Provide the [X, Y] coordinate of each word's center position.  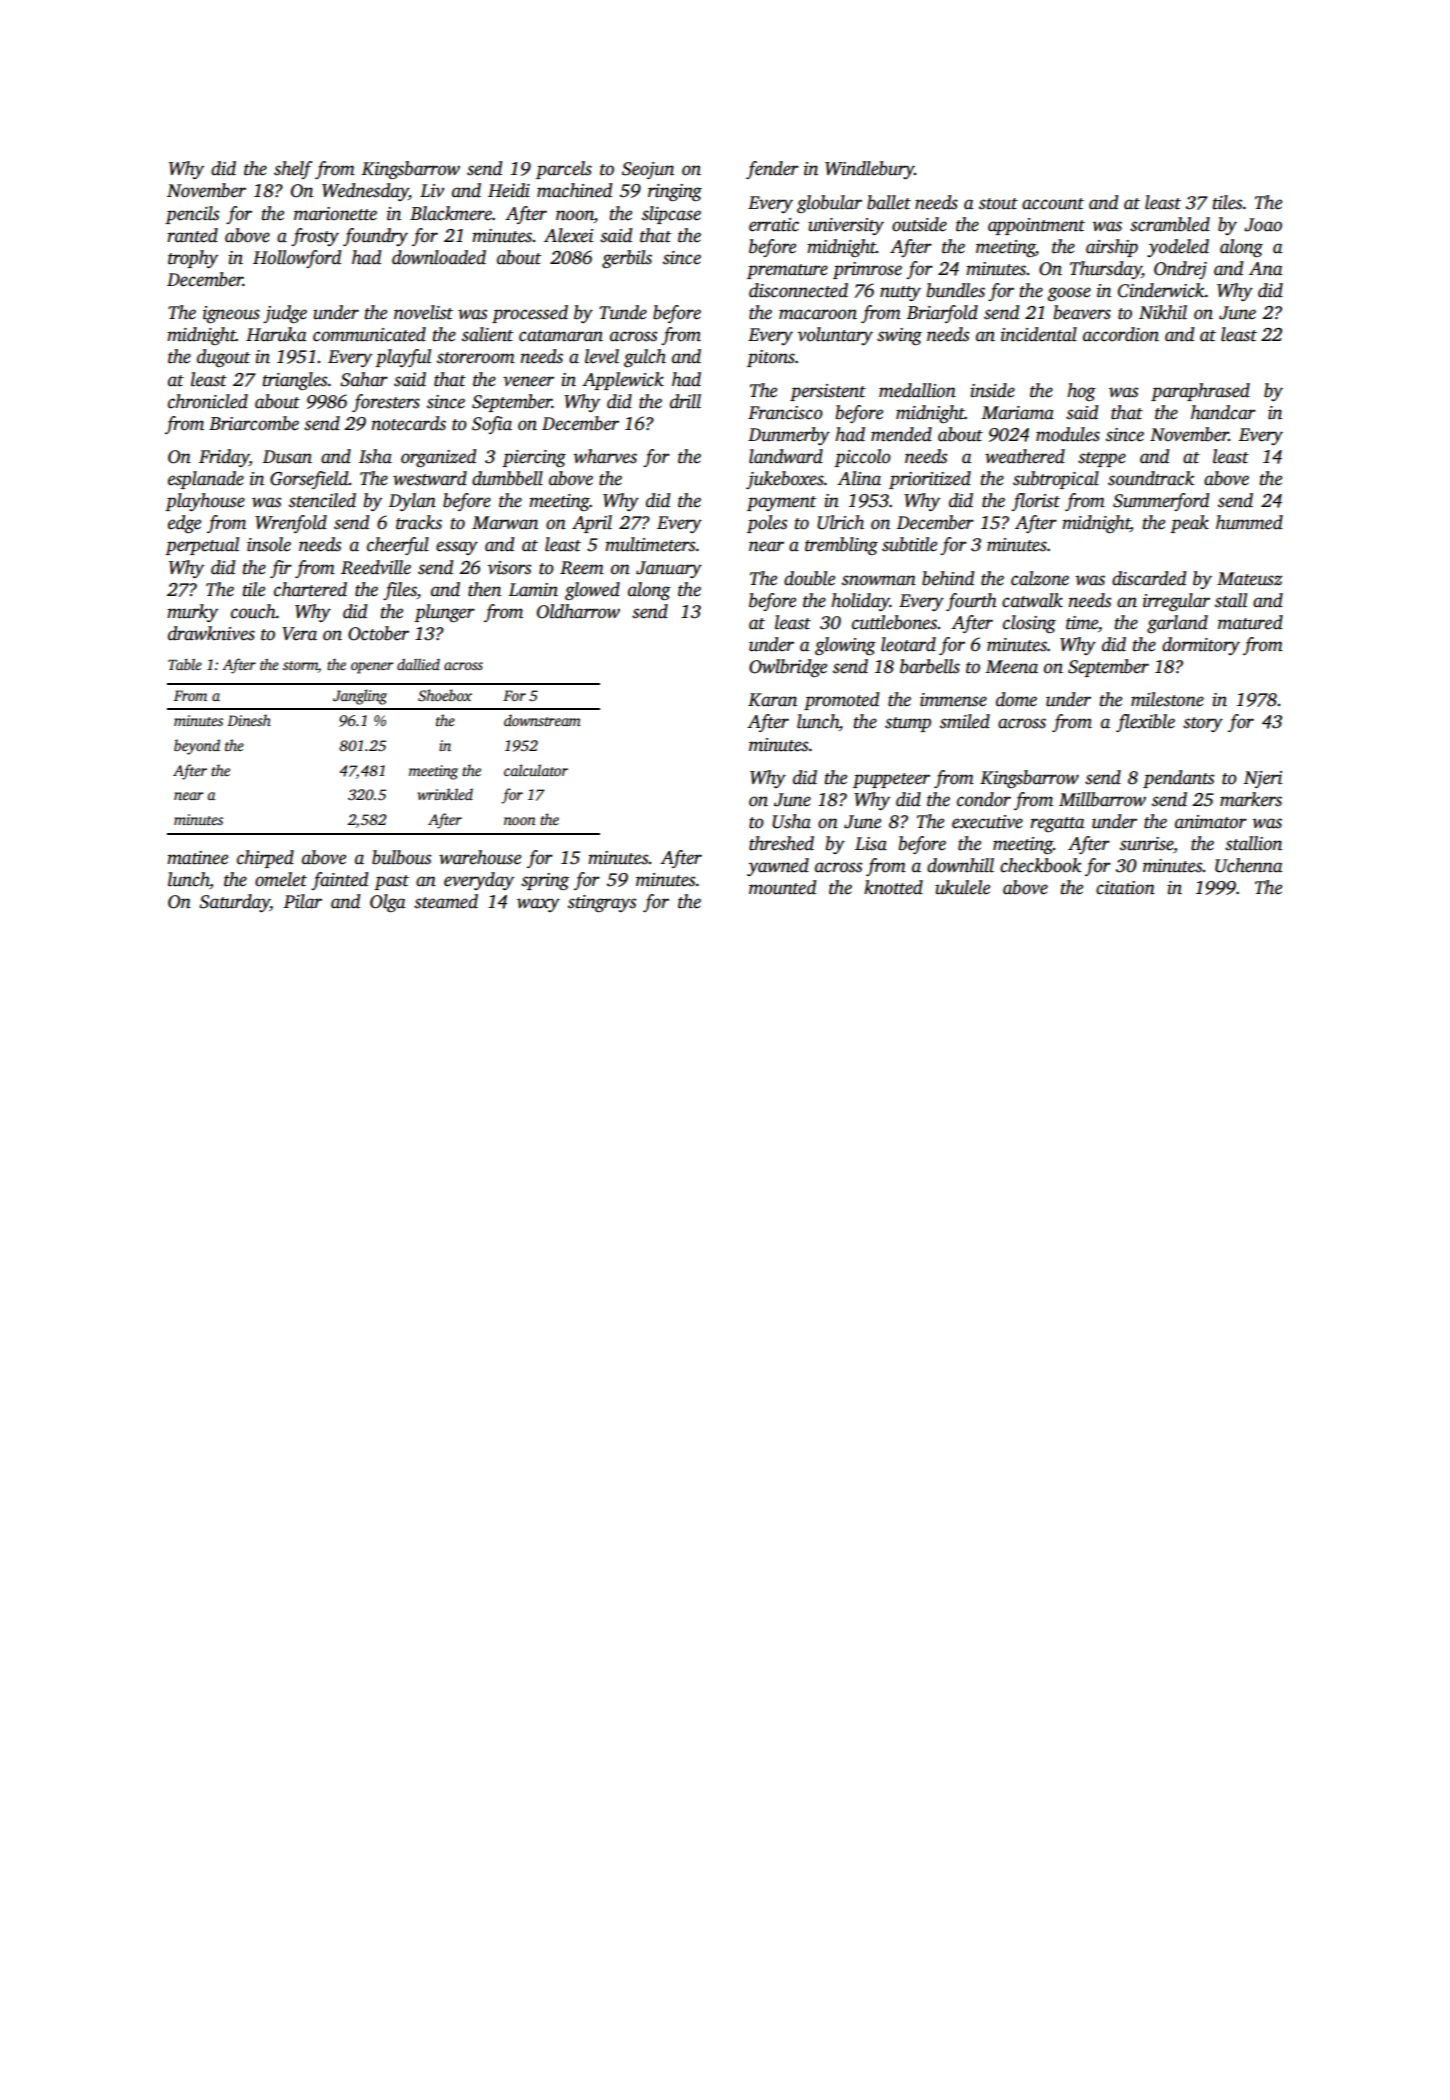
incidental [1039, 334]
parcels [564, 170]
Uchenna [1249, 865]
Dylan [412, 502]
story [1203, 724]
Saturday [234, 903]
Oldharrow [578, 611]
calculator [536, 770]
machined [574, 190]
